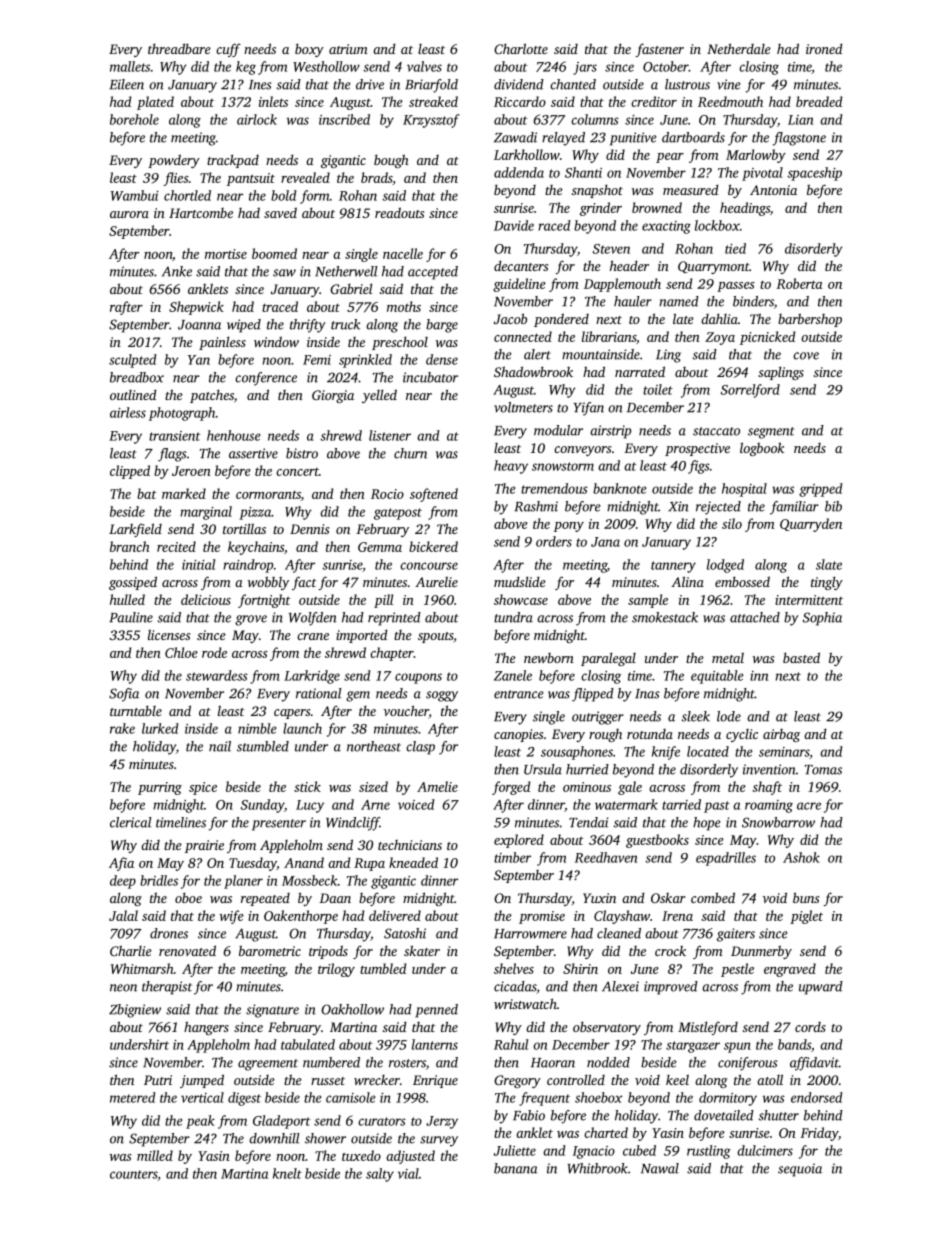 The image size is (952, 1233). What do you see at coordinates (410, 453) in the screenshot?
I see `churn` at bounding box center [410, 453].
